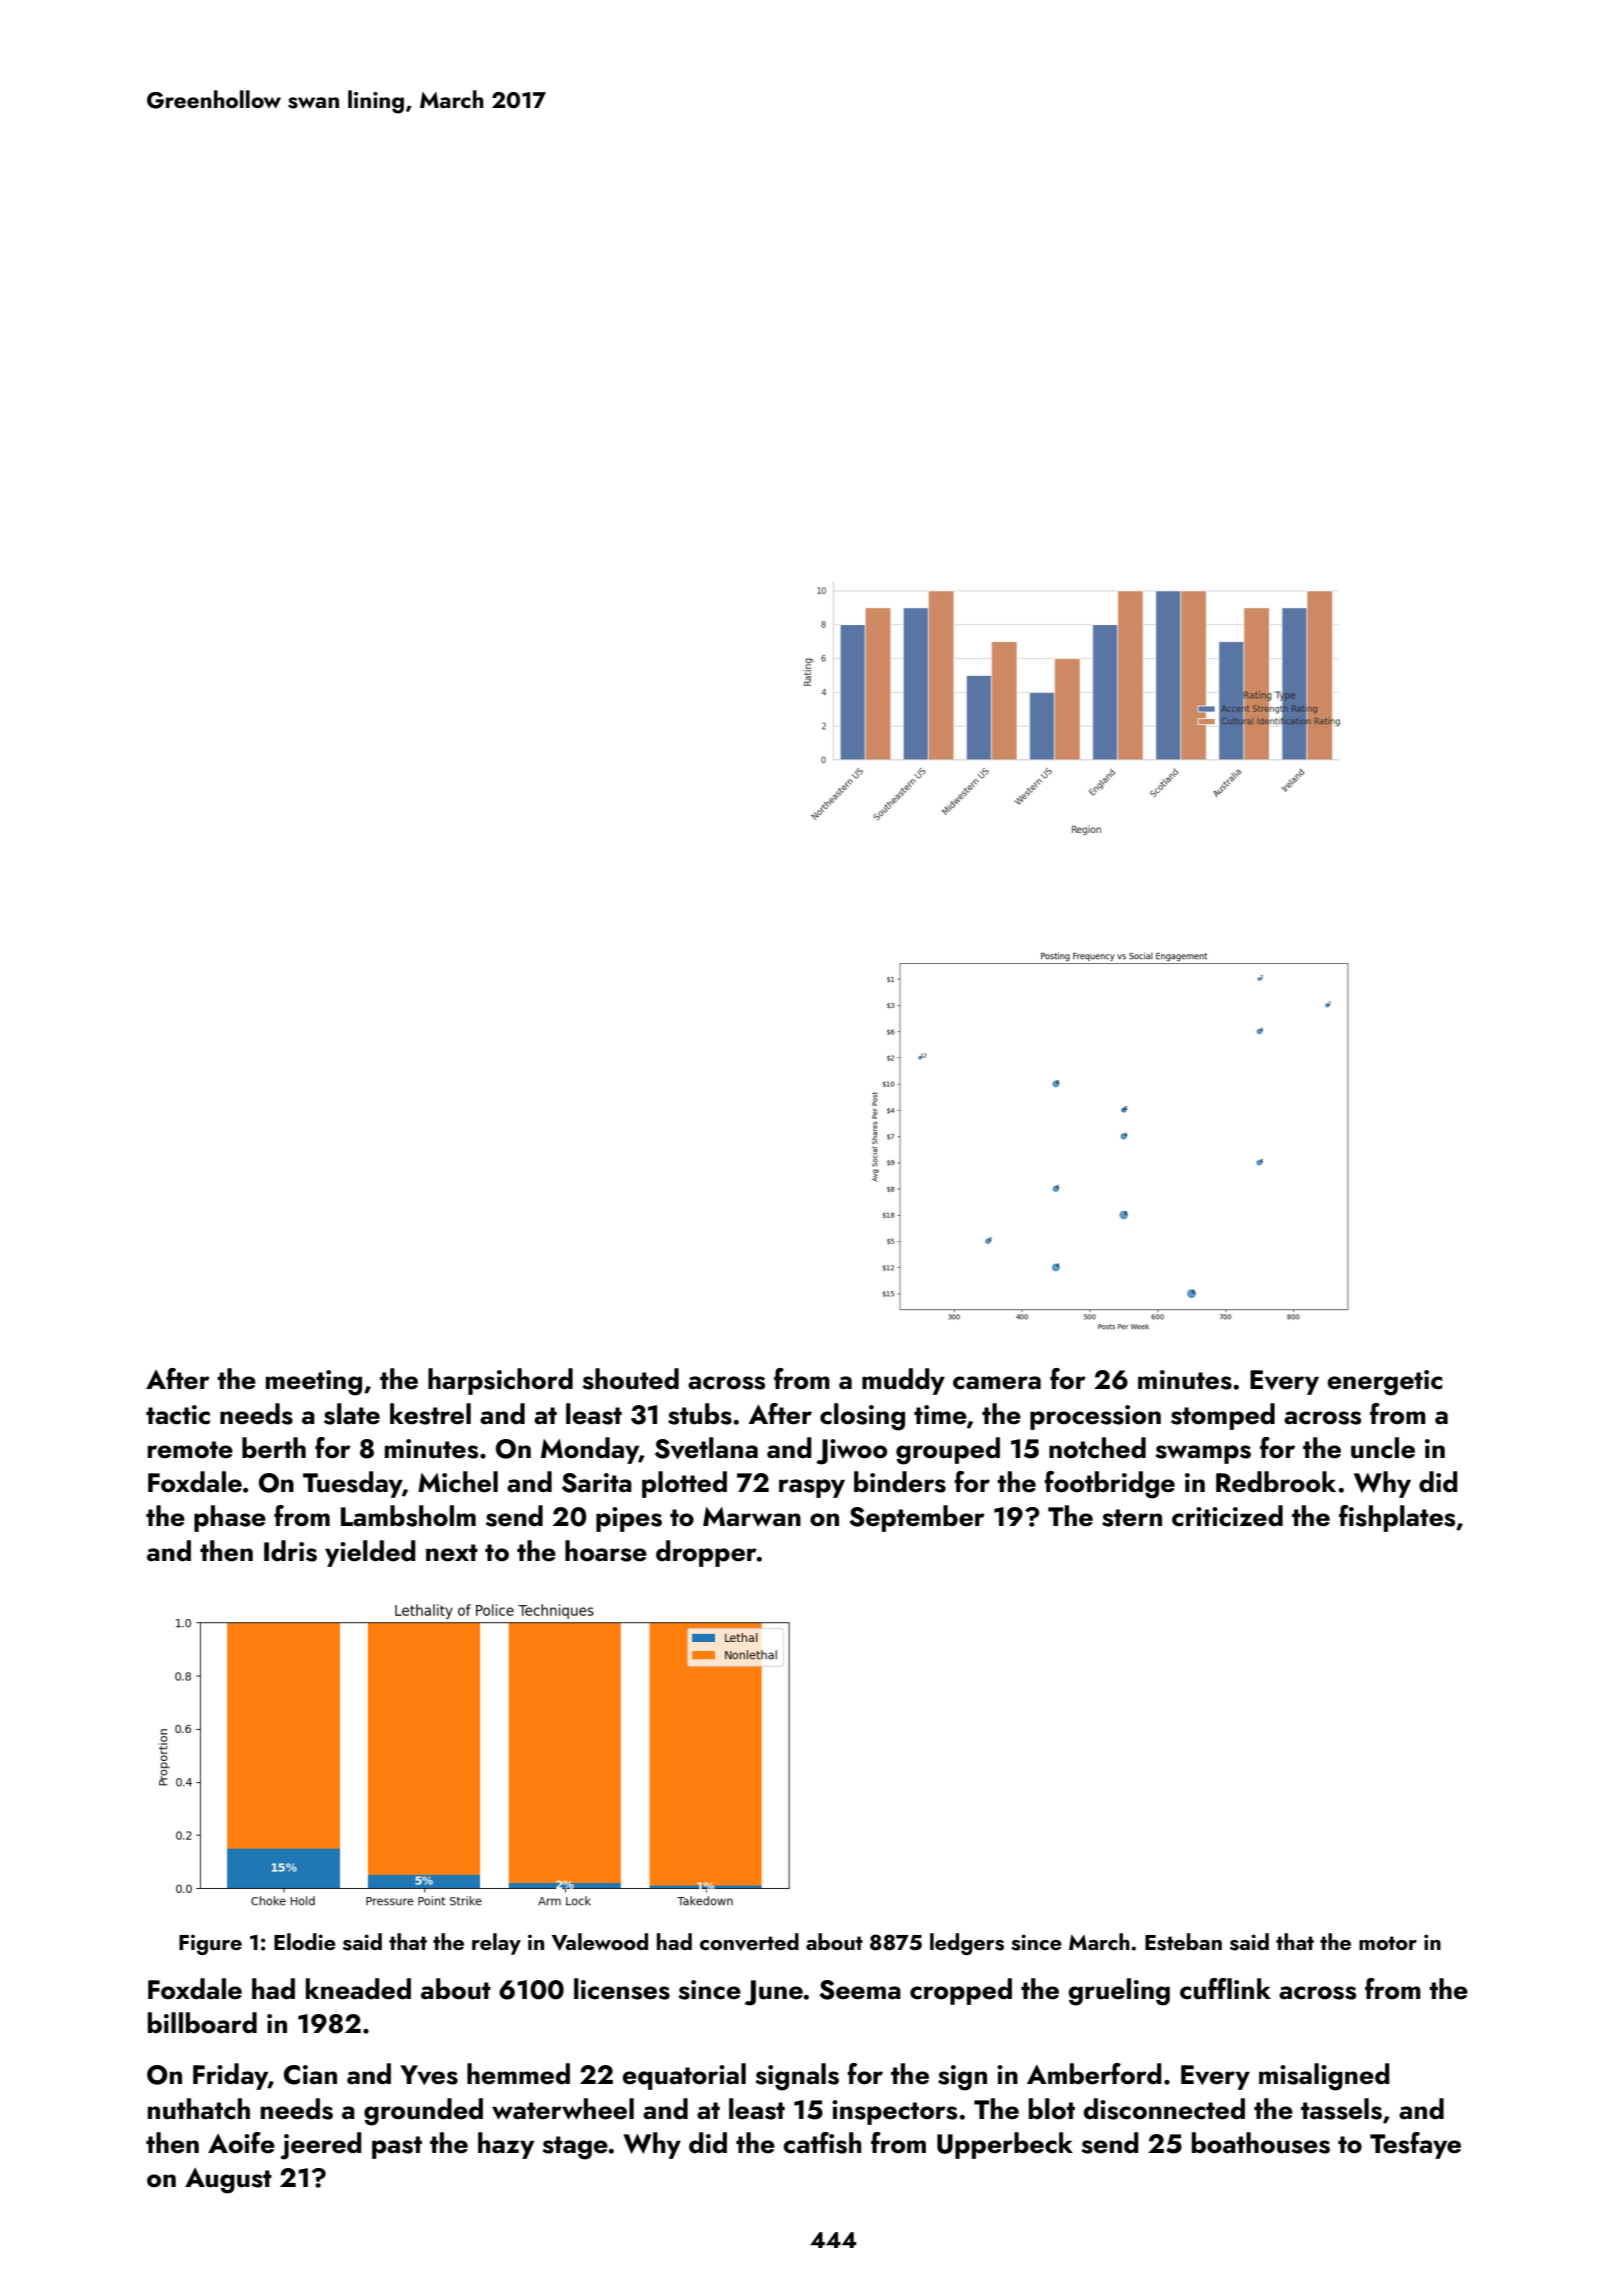 The height and width of the screenshot is (2292, 1620). Describe the element at coordinates (241, 2143) in the screenshot. I see `Aoife` at that location.
